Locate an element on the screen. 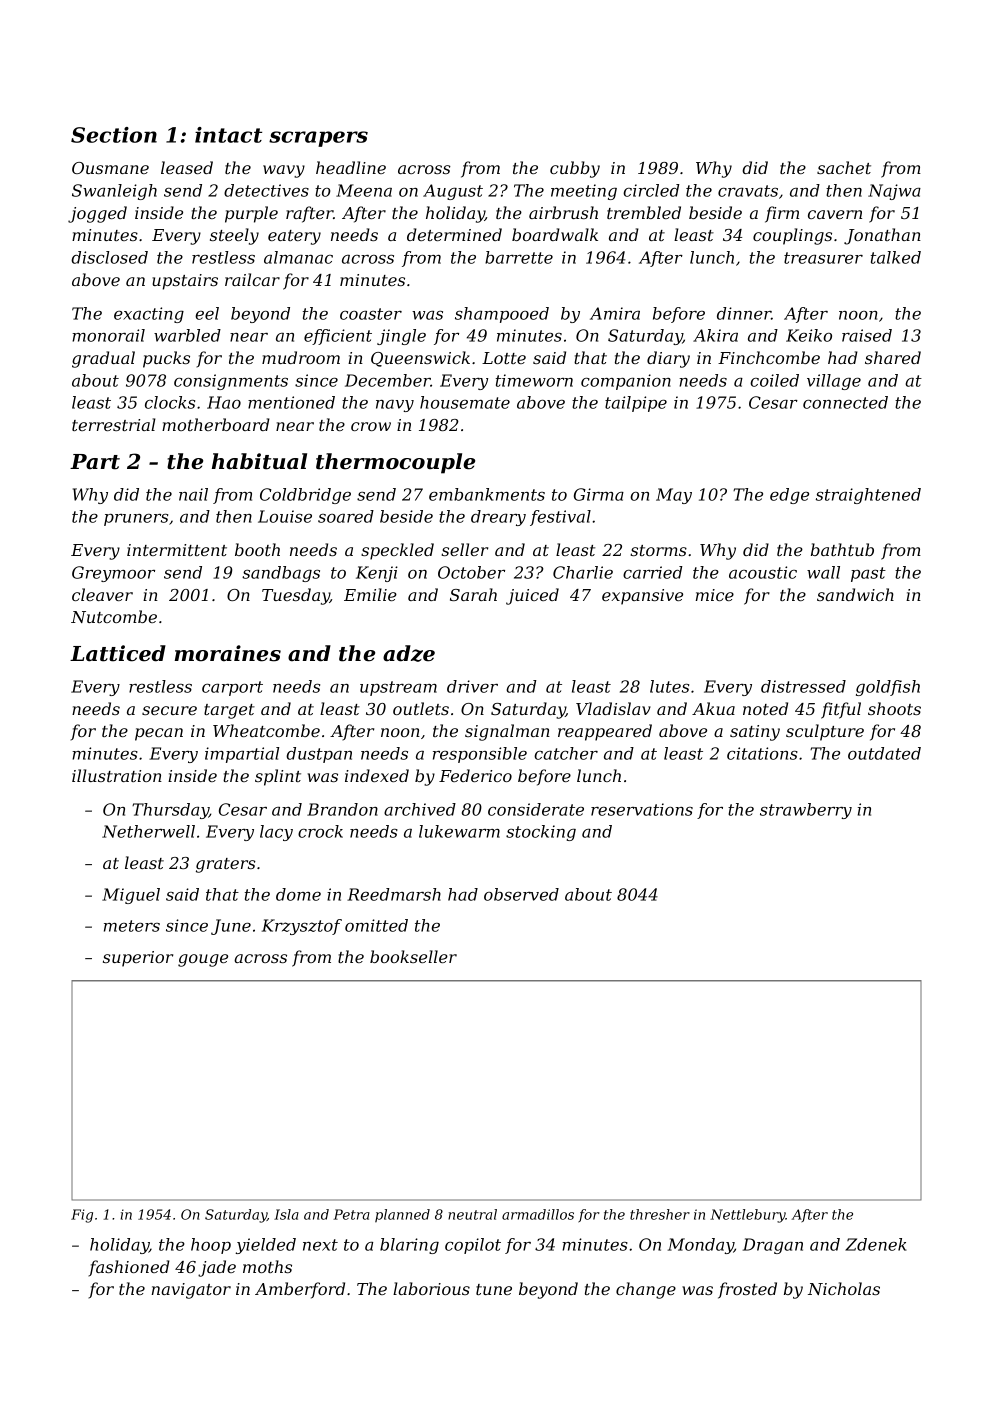 The image size is (993, 1411). lukewarm is located at coordinates (459, 831).
